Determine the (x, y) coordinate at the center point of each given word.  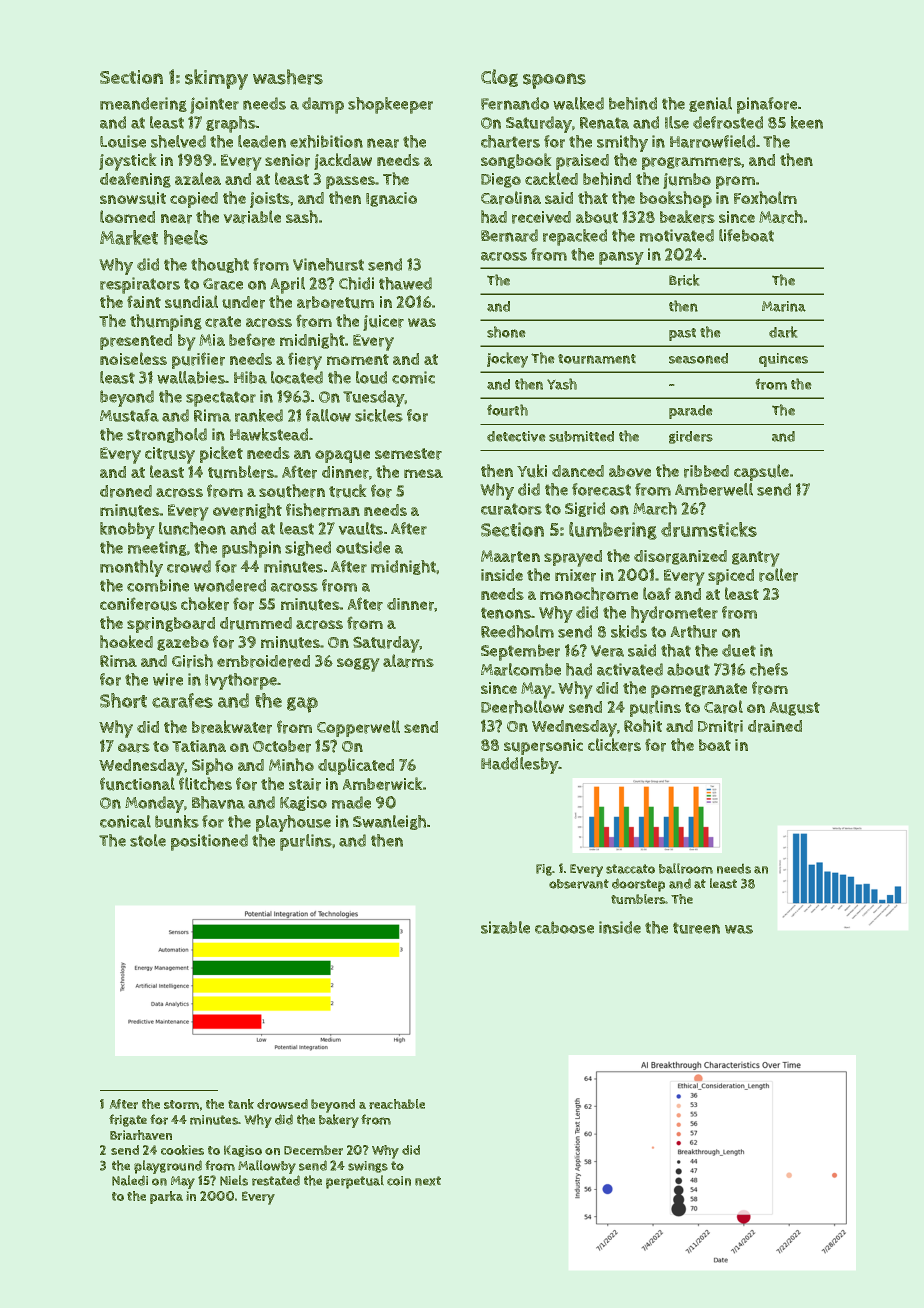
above (630, 471)
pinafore (767, 105)
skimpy (216, 79)
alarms (408, 661)
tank (241, 1104)
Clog (499, 78)
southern (292, 491)
